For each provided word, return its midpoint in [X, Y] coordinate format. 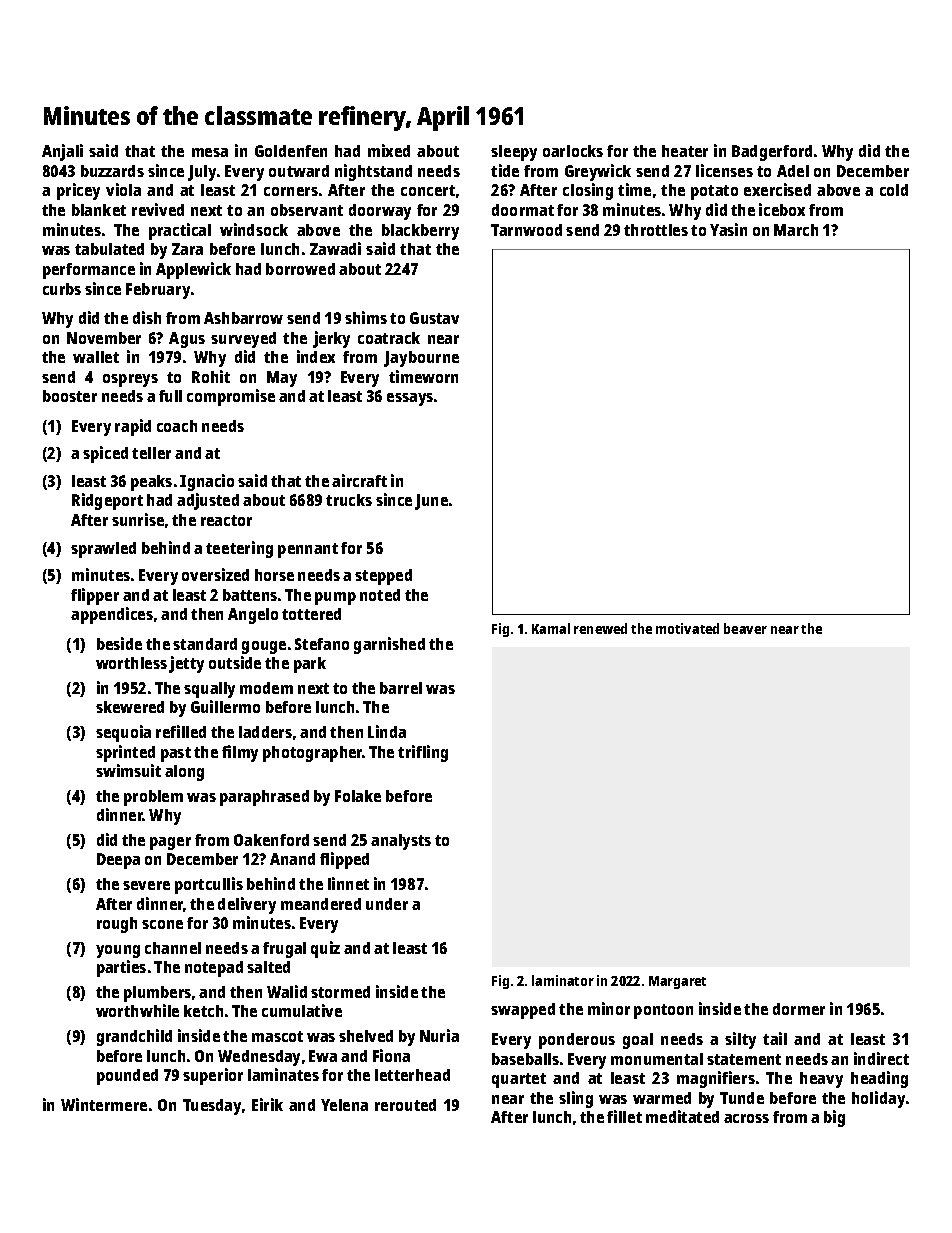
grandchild [134, 1037]
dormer [799, 1009]
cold [894, 190]
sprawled [103, 550]
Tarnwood [526, 230]
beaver [745, 628]
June [431, 502]
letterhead [412, 1075]
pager [170, 843]
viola [123, 189]
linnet [348, 883]
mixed [389, 150]
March [796, 230]
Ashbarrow [243, 318]
